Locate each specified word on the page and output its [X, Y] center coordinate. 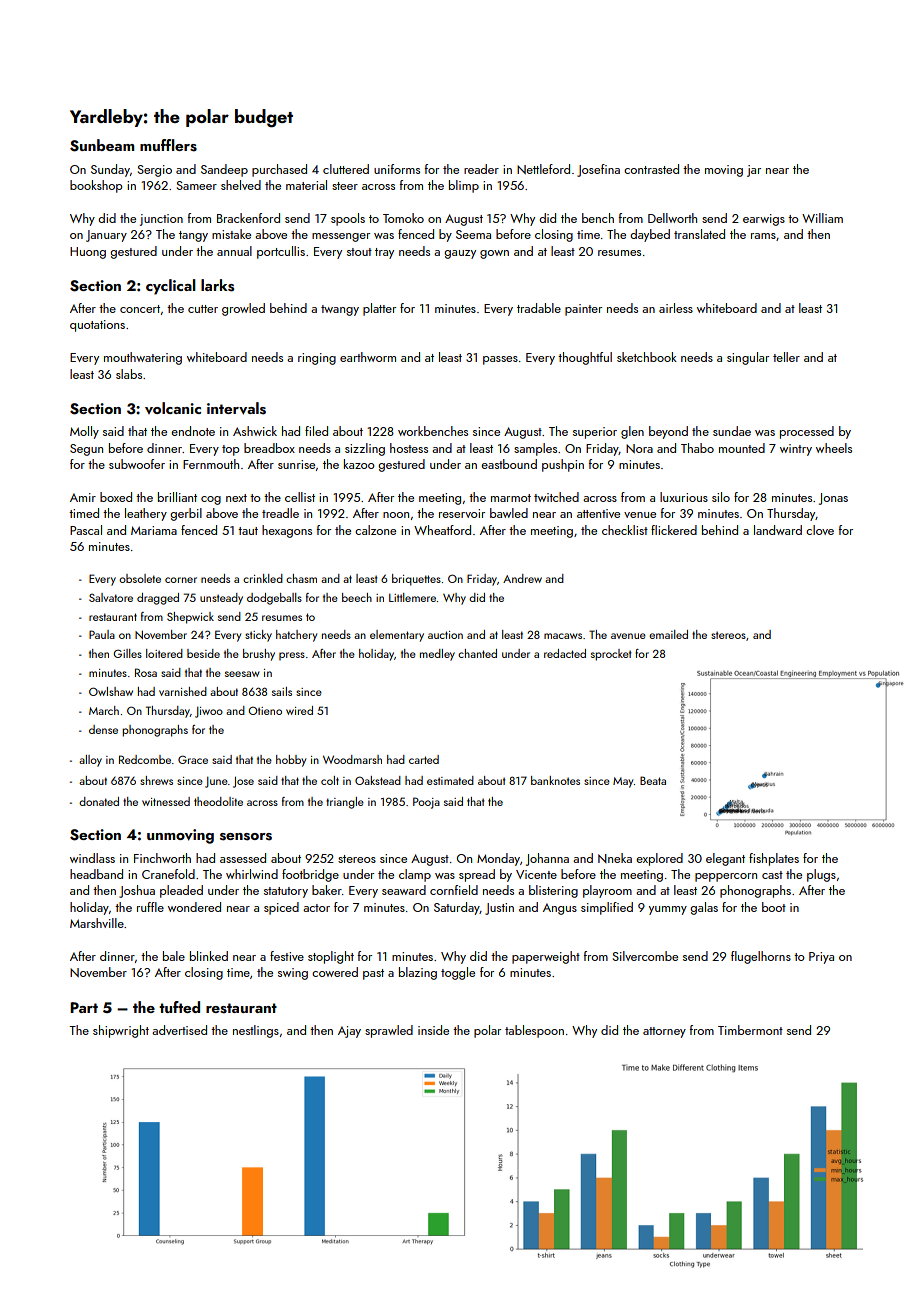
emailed [668, 634]
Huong [88, 253]
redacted [565, 653]
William [822, 218]
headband [96, 874]
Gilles [127, 653]
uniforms [397, 169]
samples [535, 449]
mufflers [168, 145]
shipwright [121, 1031]
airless [676, 308]
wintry [796, 450]
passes [500, 360]
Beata [653, 780]
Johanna [547, 859]
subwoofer [137, 464]
